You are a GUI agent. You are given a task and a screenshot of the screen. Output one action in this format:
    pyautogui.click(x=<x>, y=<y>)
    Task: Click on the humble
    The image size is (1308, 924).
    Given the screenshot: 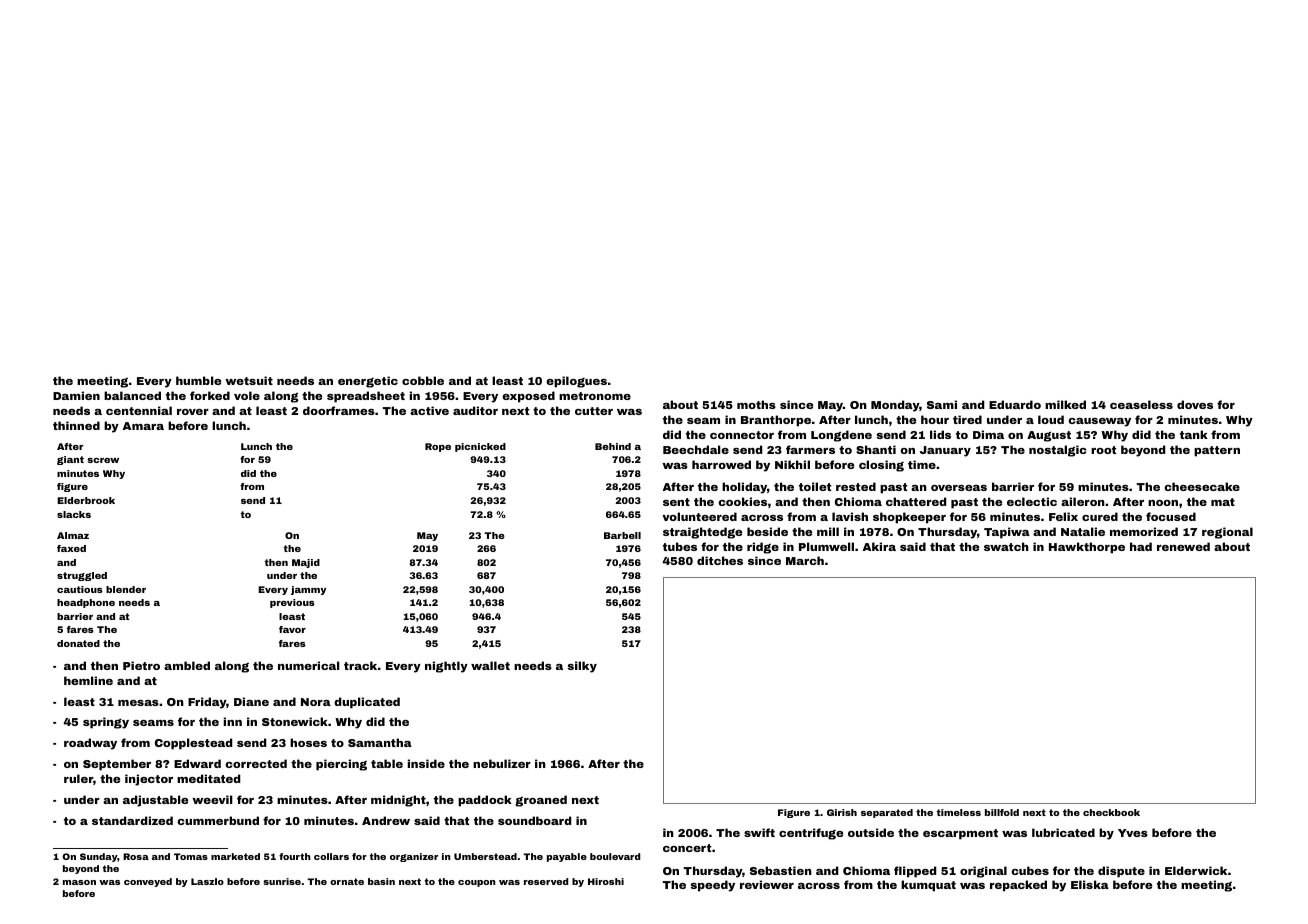 What is the action you would take?
    pyautogui.click(x=198, y=380)
